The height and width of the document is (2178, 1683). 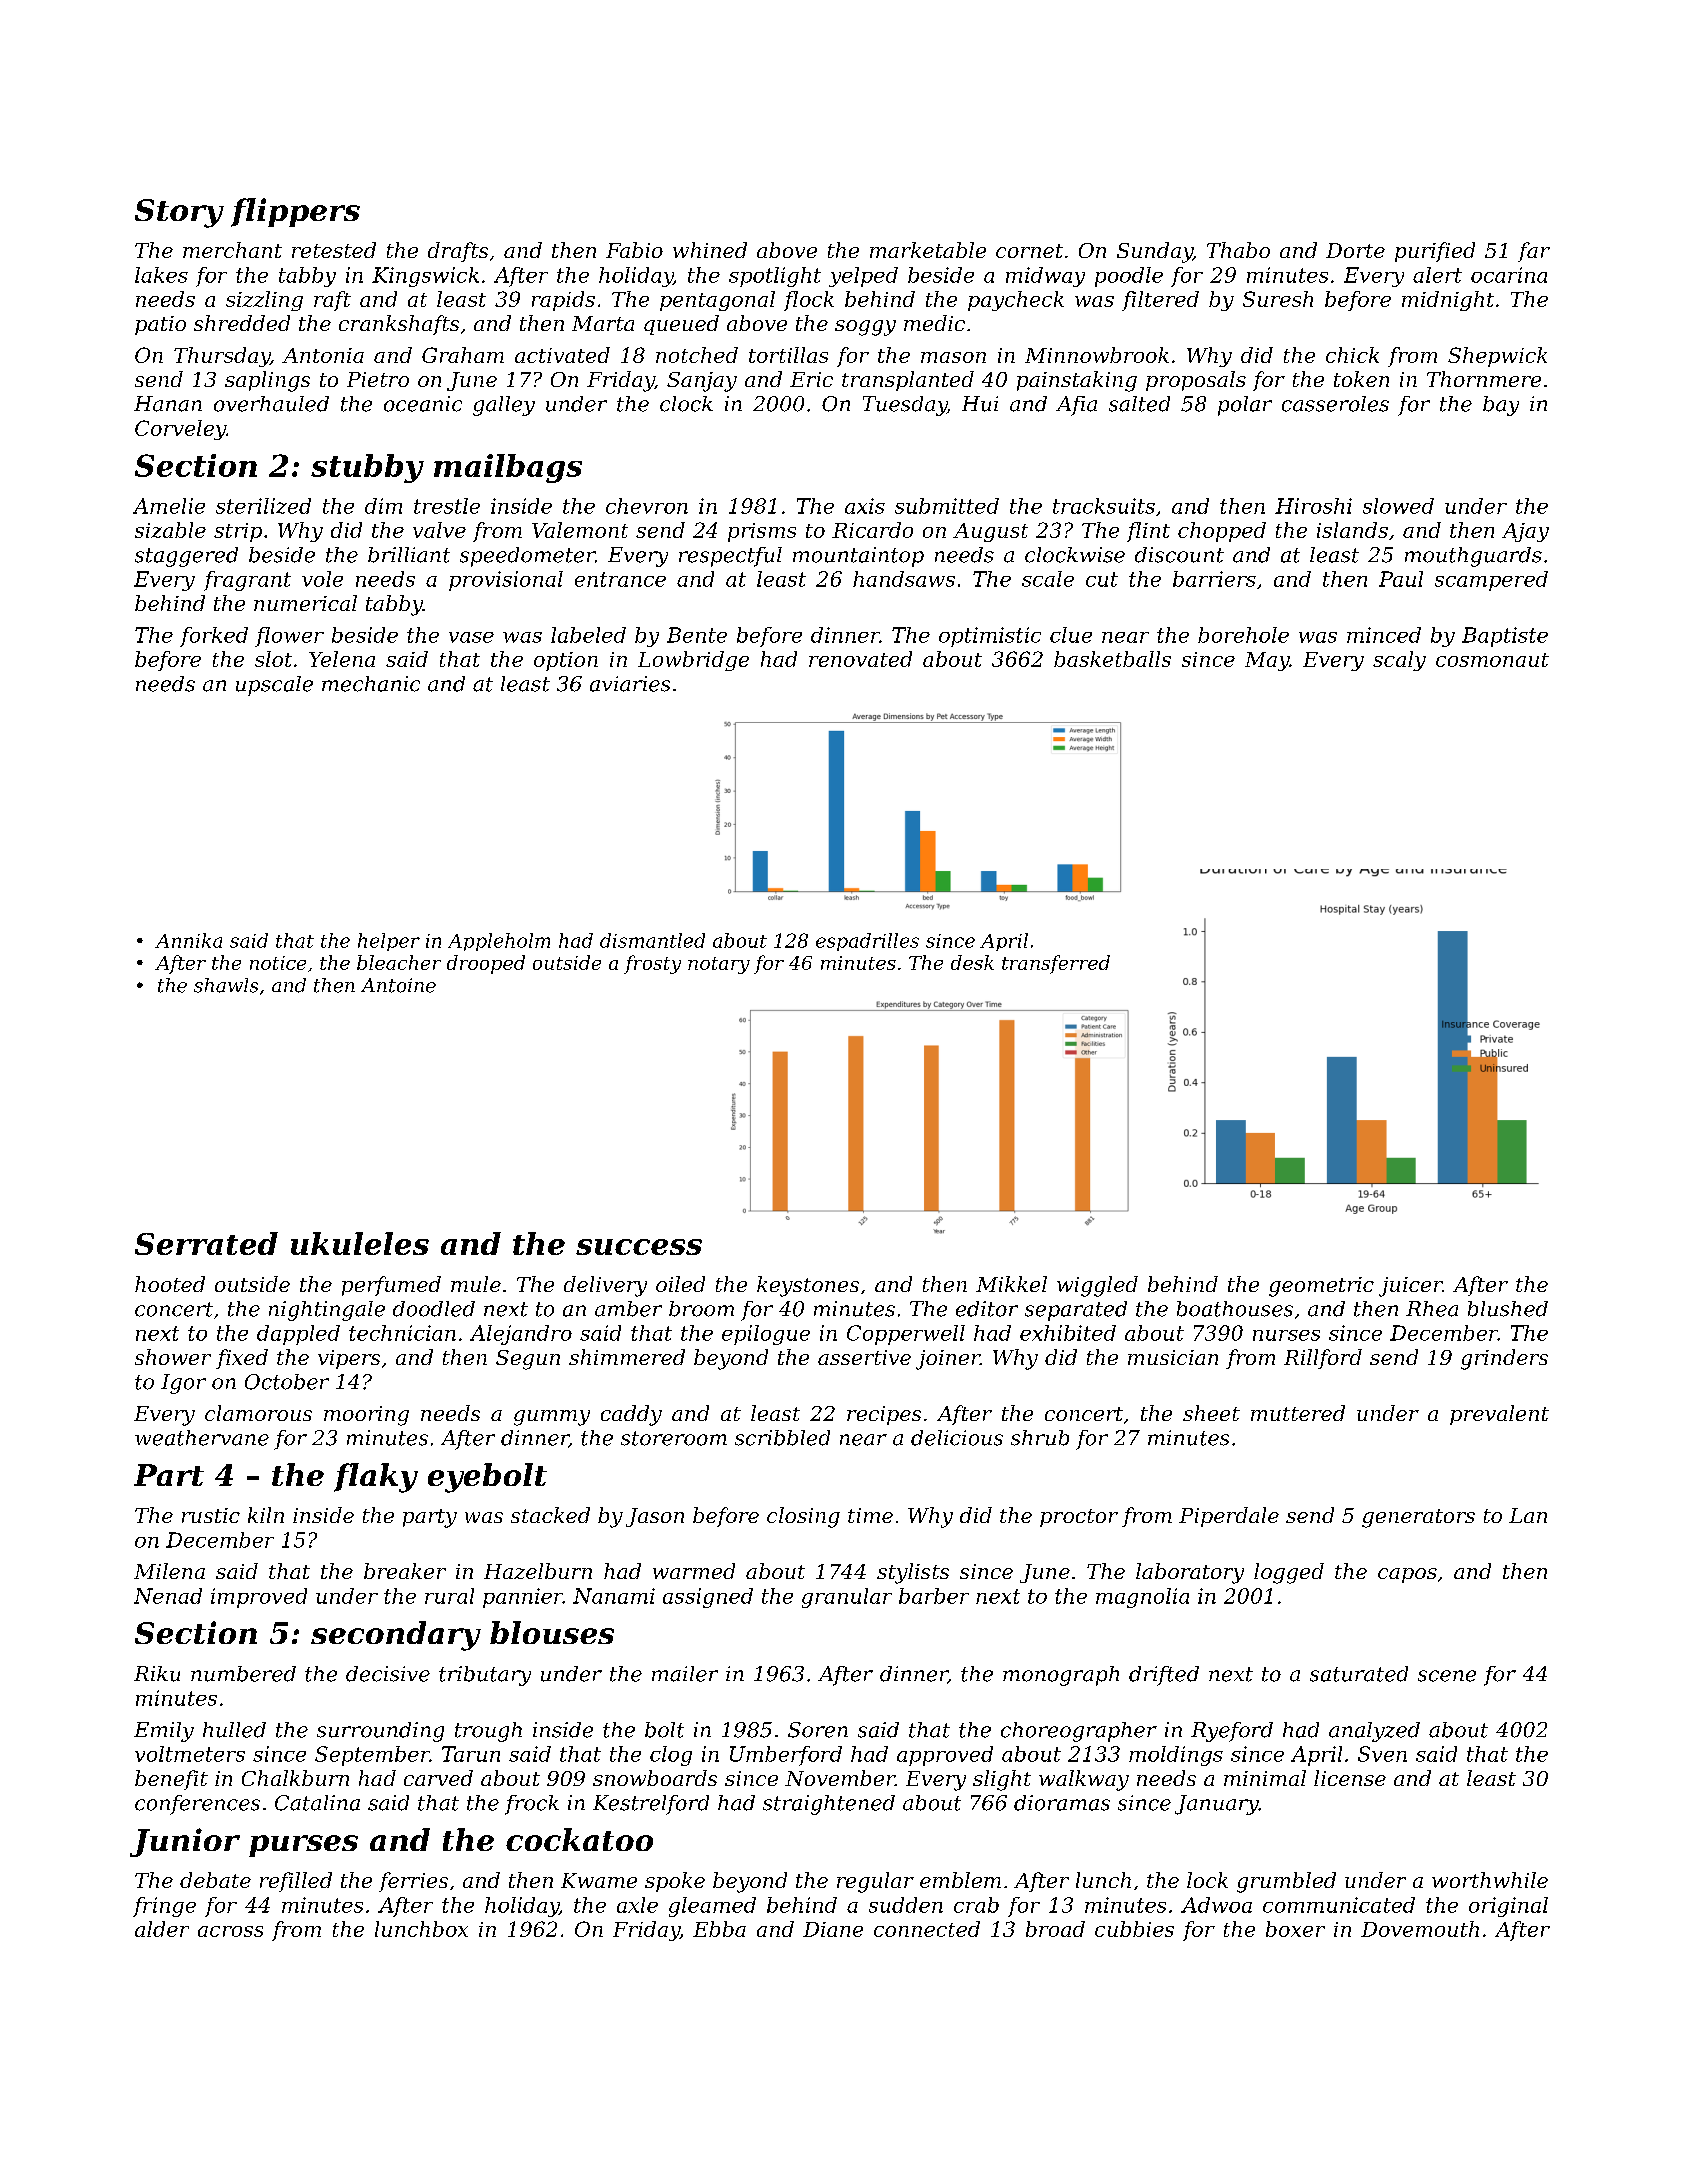 I want to click on clue, so click(x=1071, y=635).
